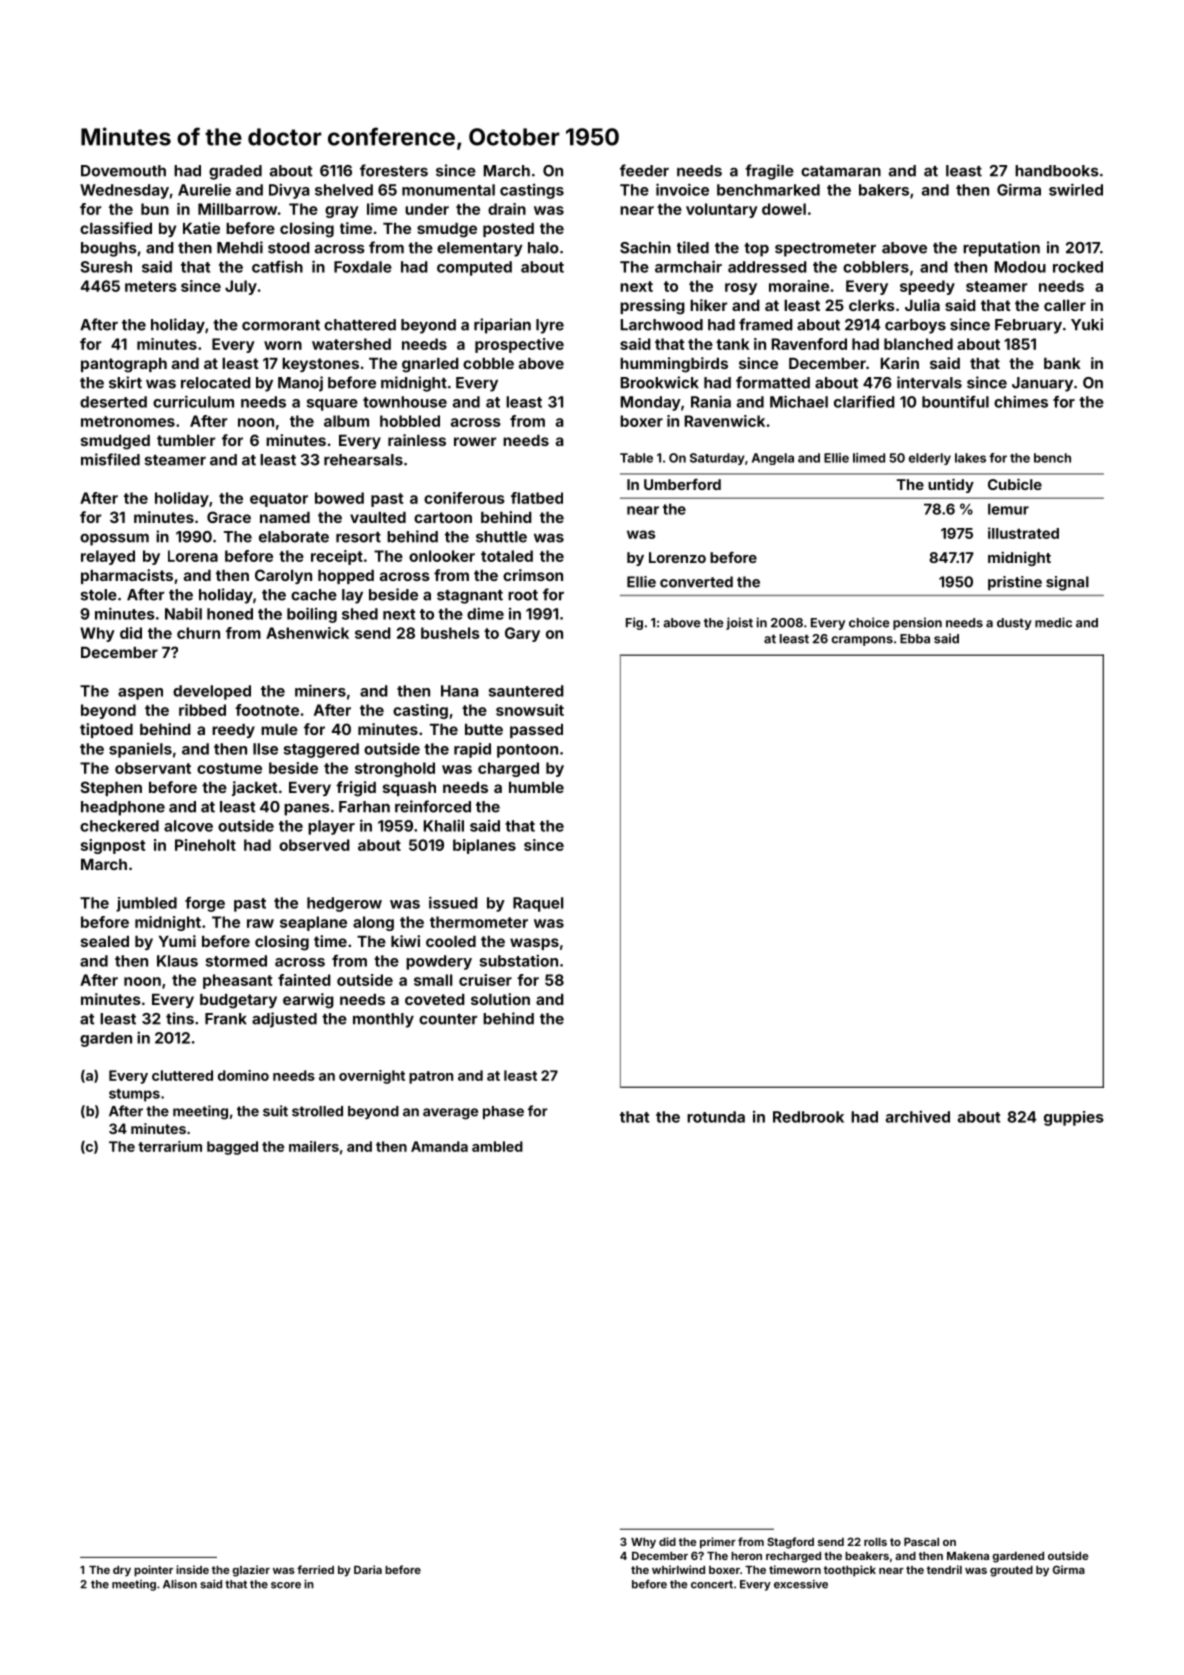  I want to click on album, so click(346, 421).
